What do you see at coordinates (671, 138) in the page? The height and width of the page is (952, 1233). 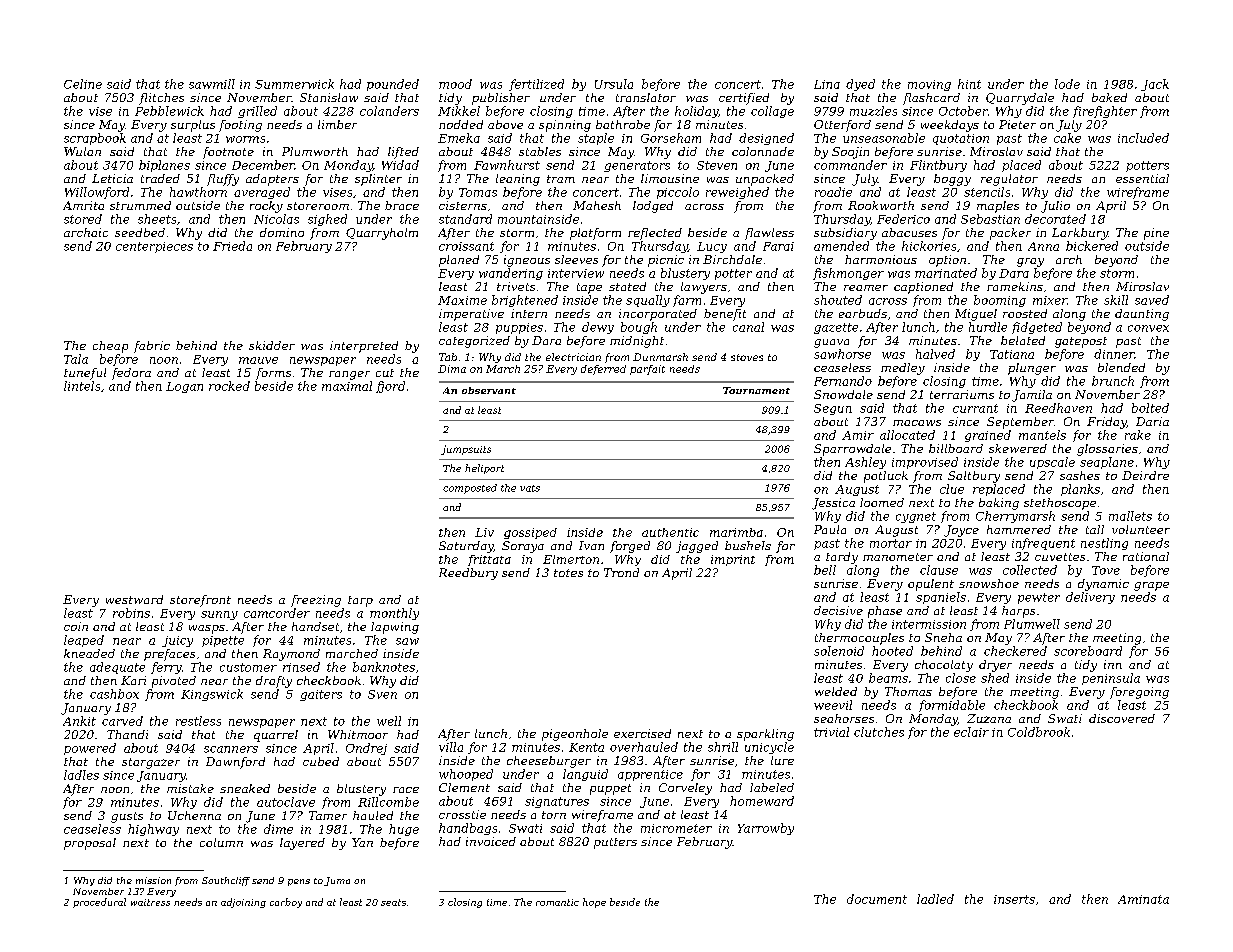 I see `Gorseham` at bounding box center [671, 138].
